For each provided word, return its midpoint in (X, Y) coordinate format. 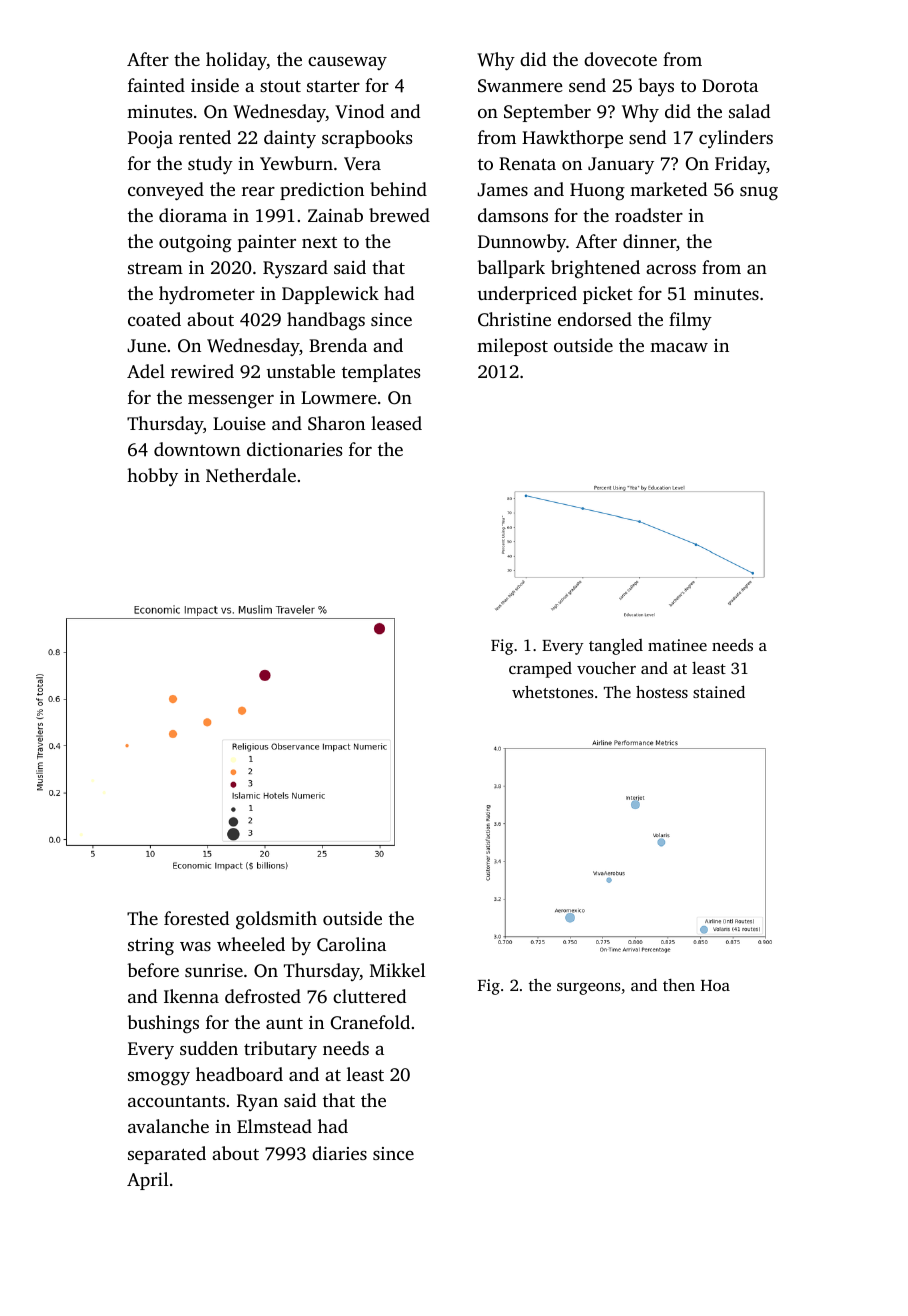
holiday (236, 61)
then (679, 985)
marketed (668, 189)
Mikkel (397, 970)
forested (196, 918)
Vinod (359, 111)
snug (759, 193)
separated (167, 1155)
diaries (339, 1153)
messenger (231, 401)
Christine (514, 319)
